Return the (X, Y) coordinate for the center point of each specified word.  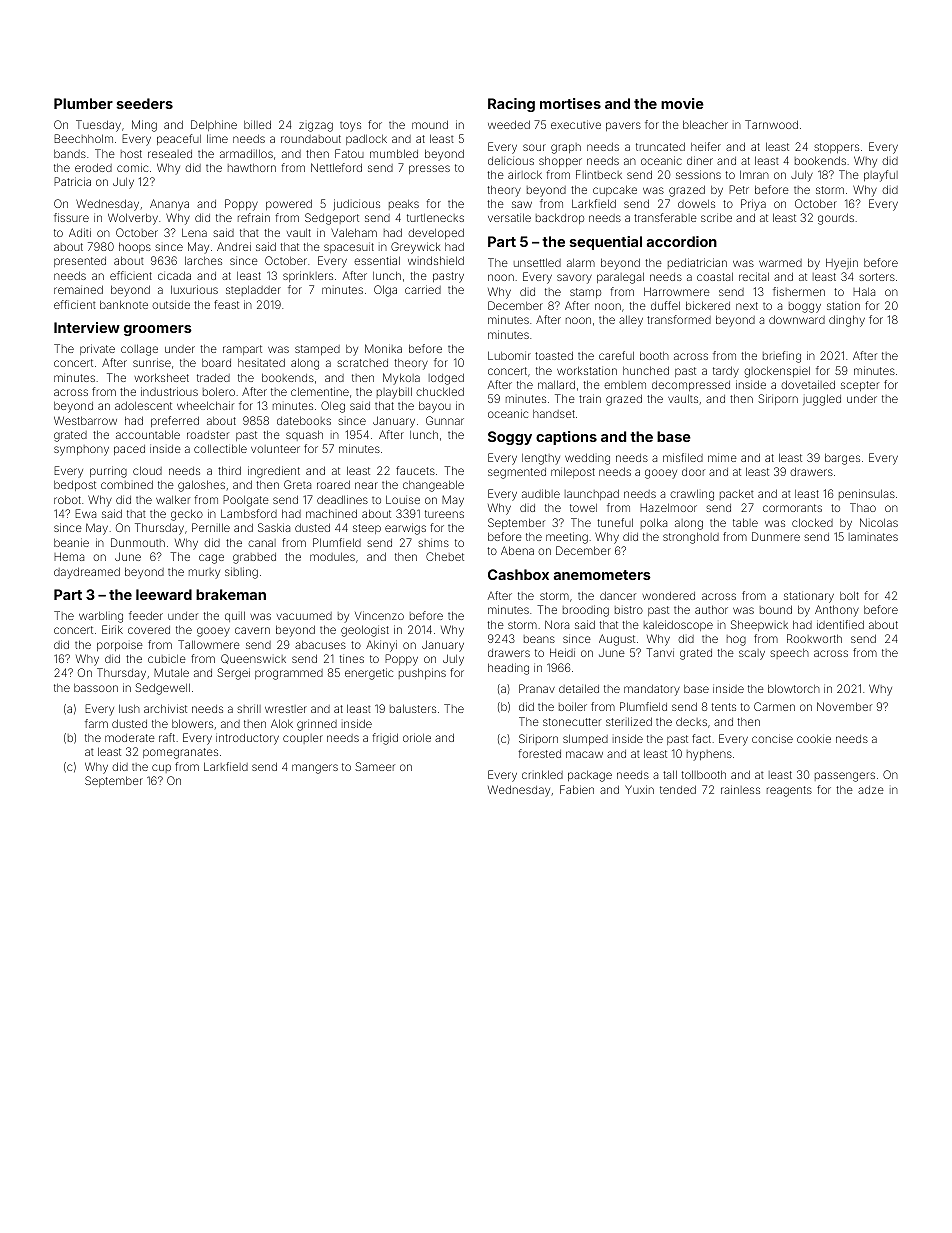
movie (682, 103)
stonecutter (572, 722)
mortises (570, 103)
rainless (740, 789)
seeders (145, 103)
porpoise (120, 646)
